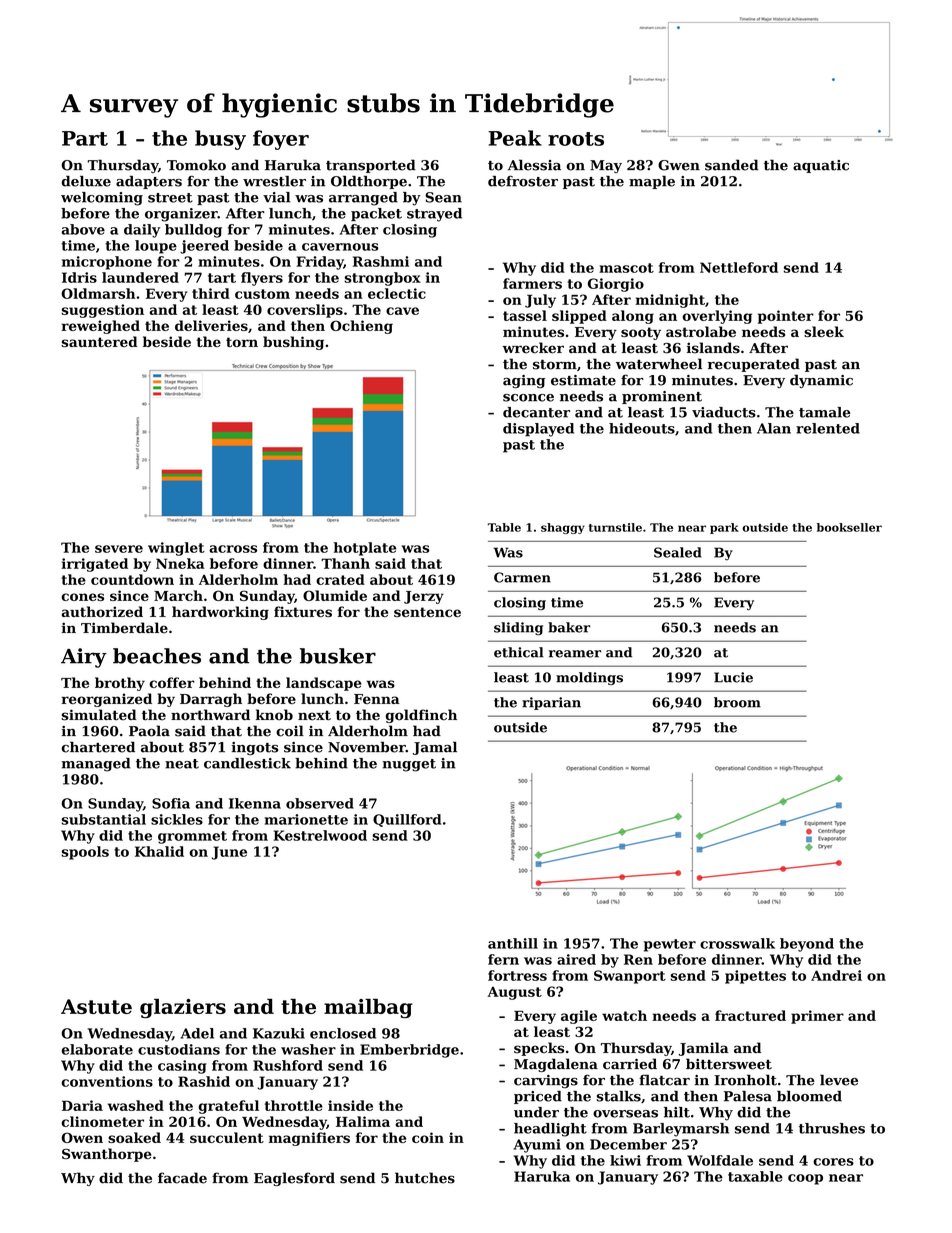  What do you see at coordinates (306, 819) in the image?
I see `marionette` at bounding box center [306, 819].
